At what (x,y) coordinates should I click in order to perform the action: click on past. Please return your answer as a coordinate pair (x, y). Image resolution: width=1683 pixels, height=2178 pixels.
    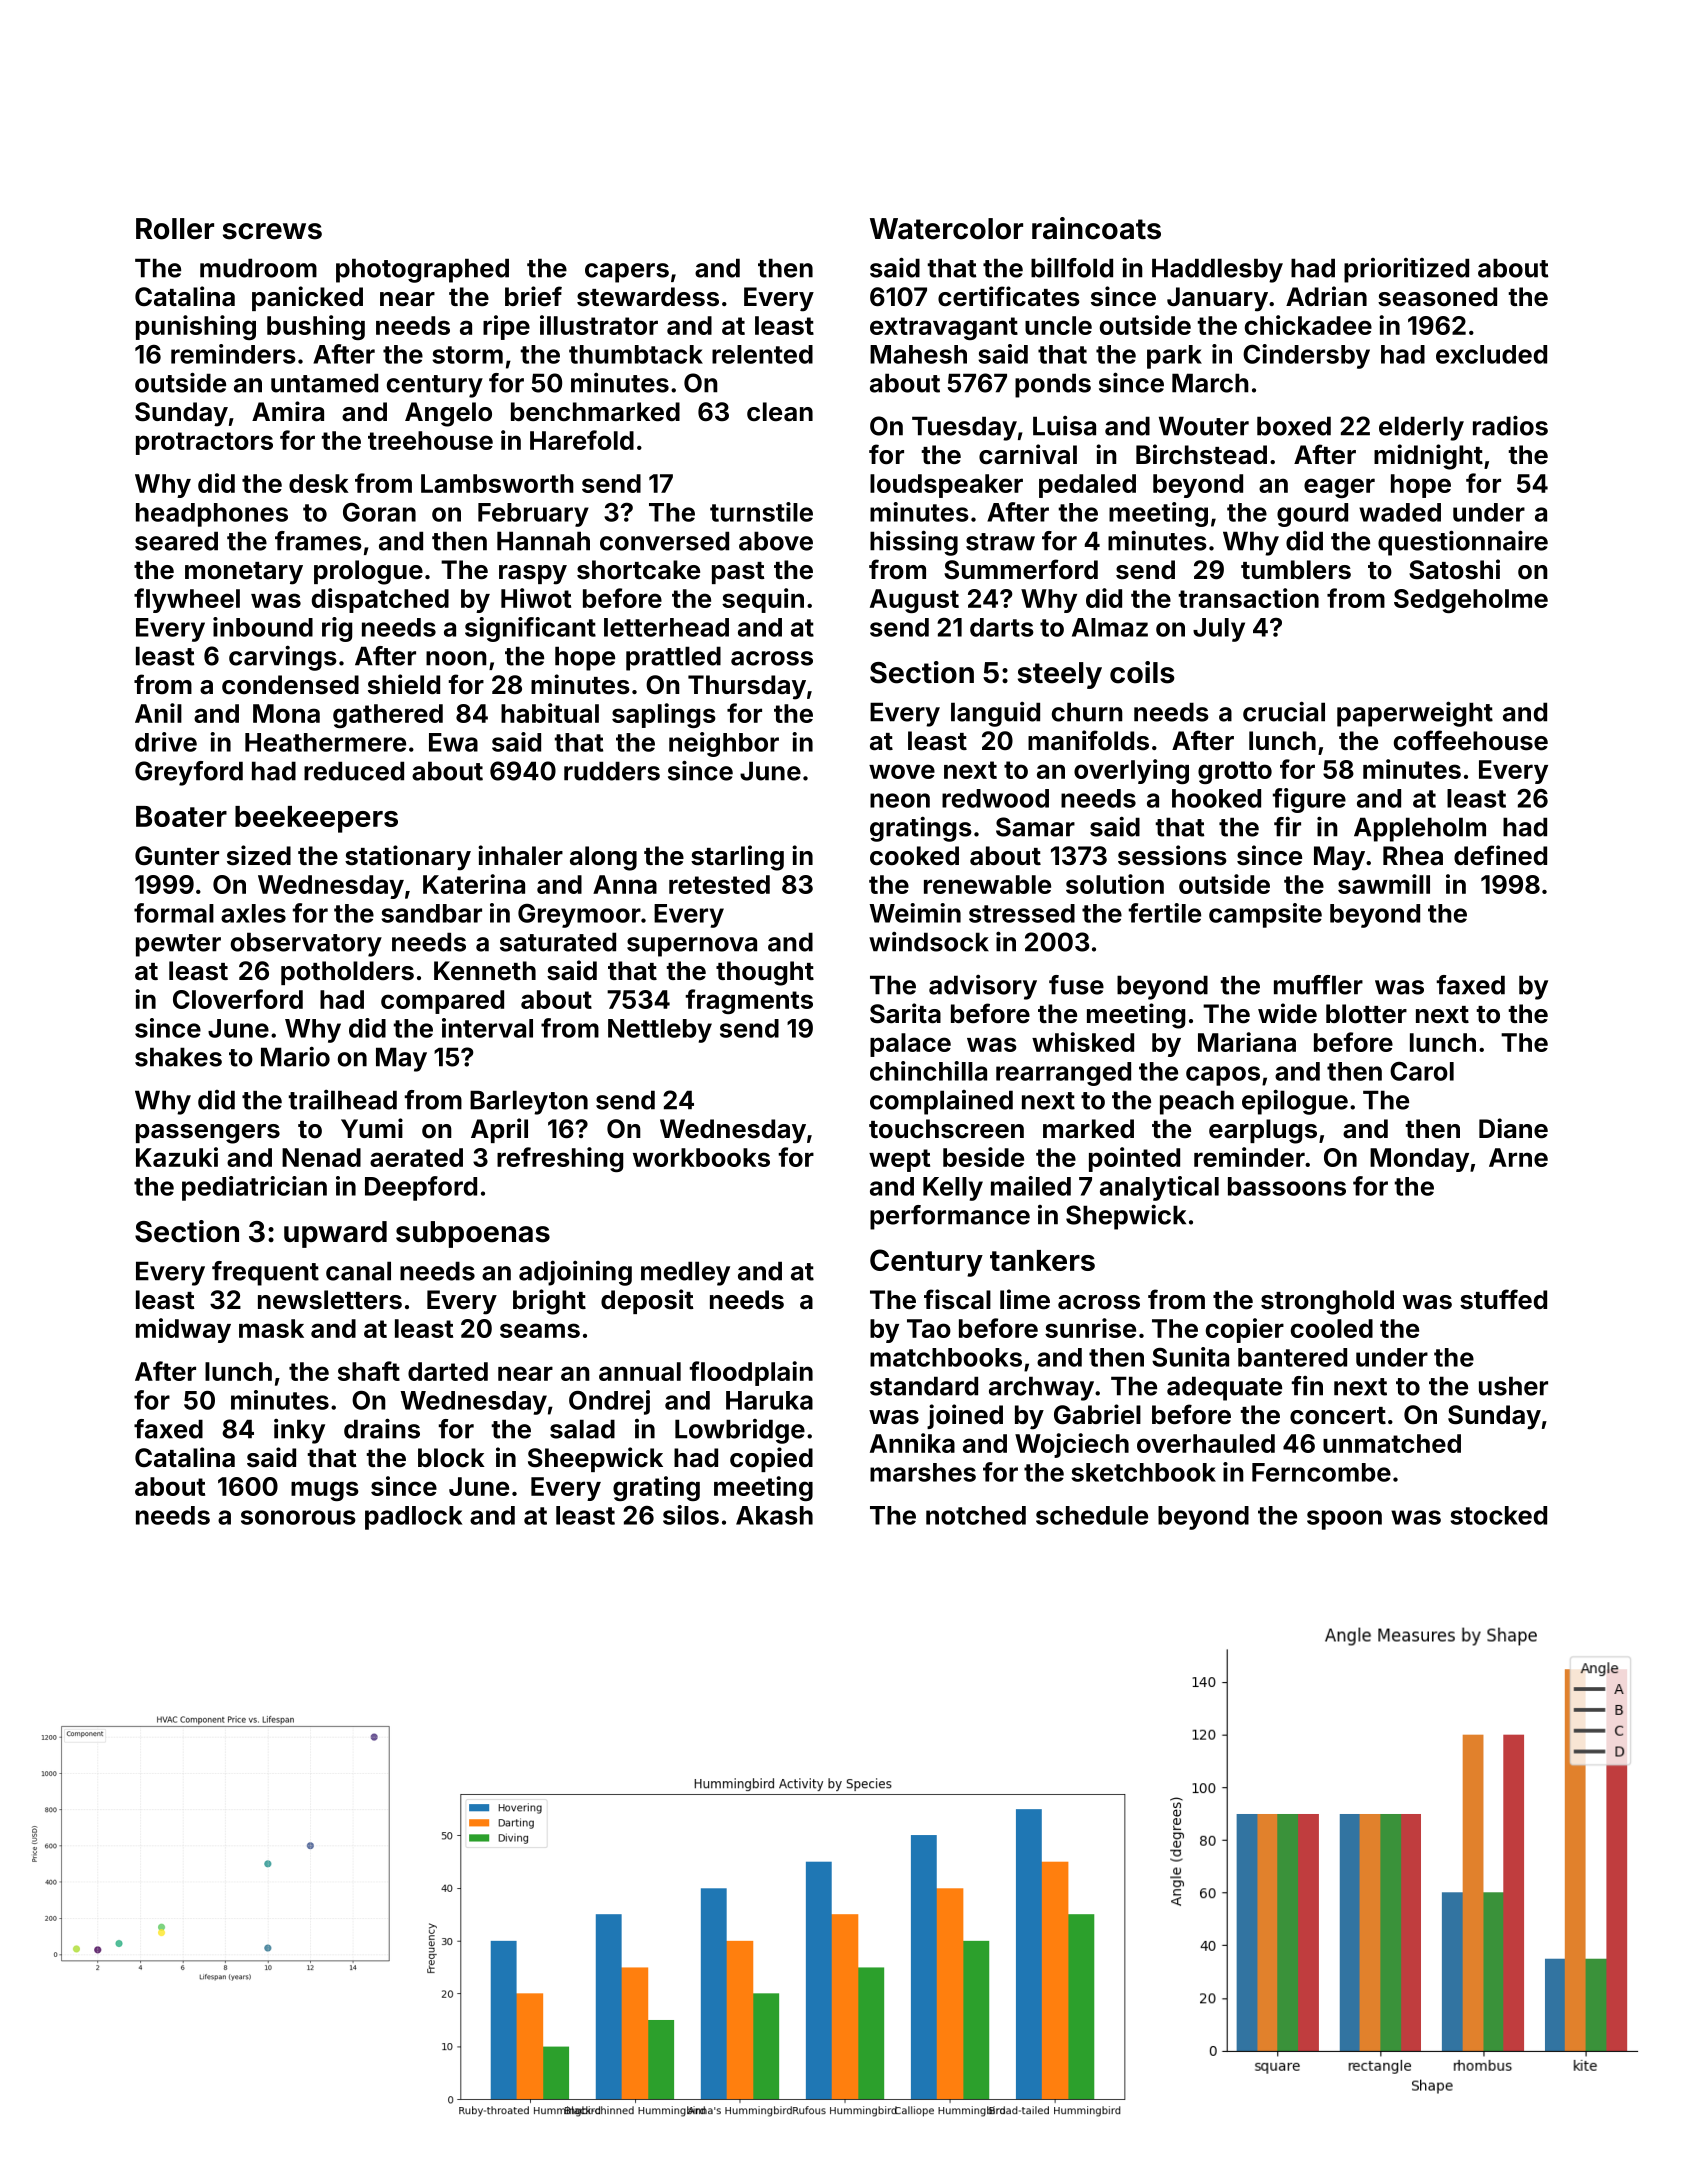
    Looking at the image, I should click on (738, 573).
